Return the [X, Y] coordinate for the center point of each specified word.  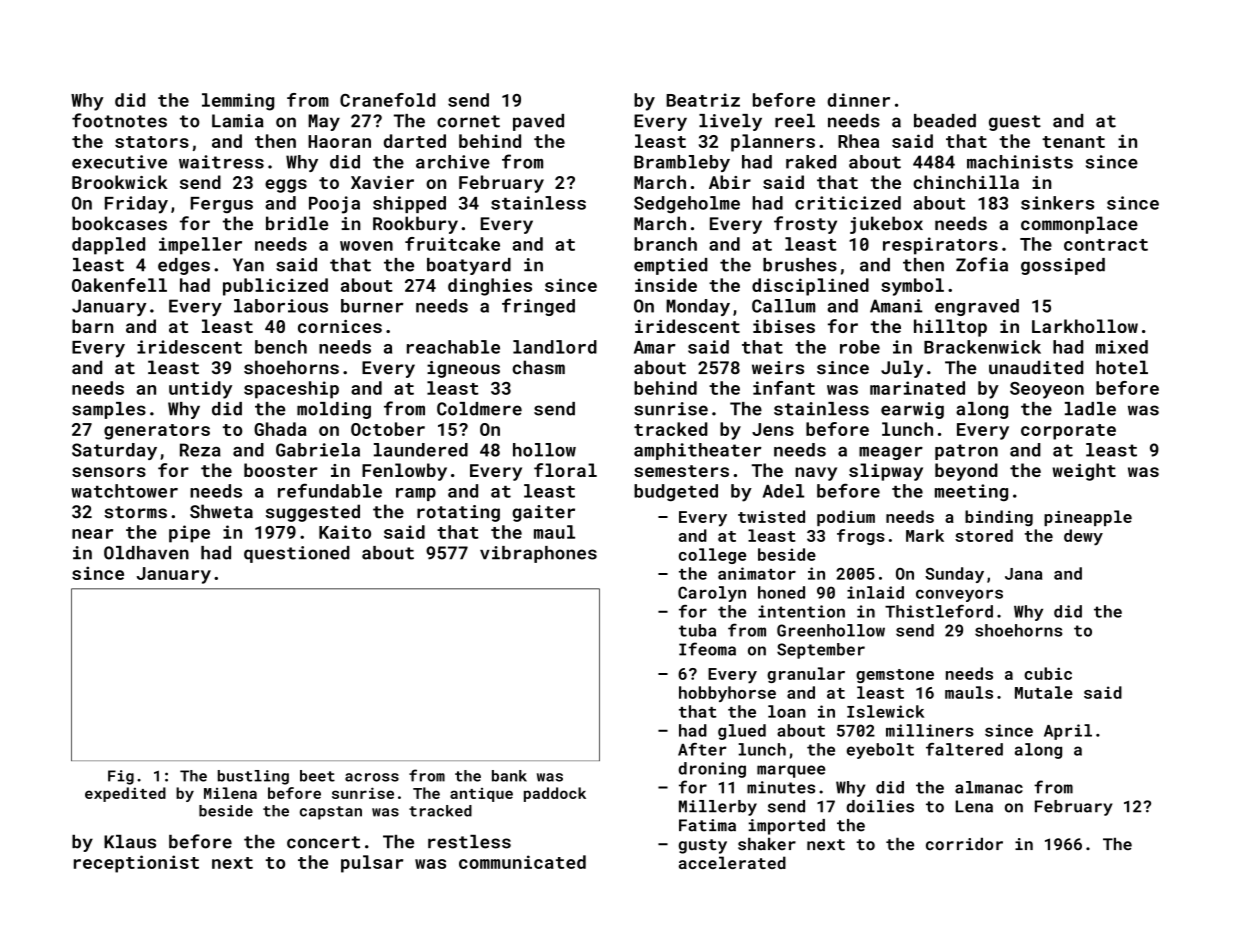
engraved [977, 307]
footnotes [119, 120]
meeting [971, 492]
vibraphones [538, 554]
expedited [125, 794]
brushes [800, 265]
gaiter [543, 513]
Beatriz [703, 100]
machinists [1020, 162]
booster [281, 470]
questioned [297, 554]
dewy [1083, 537]
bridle [297, 223]
